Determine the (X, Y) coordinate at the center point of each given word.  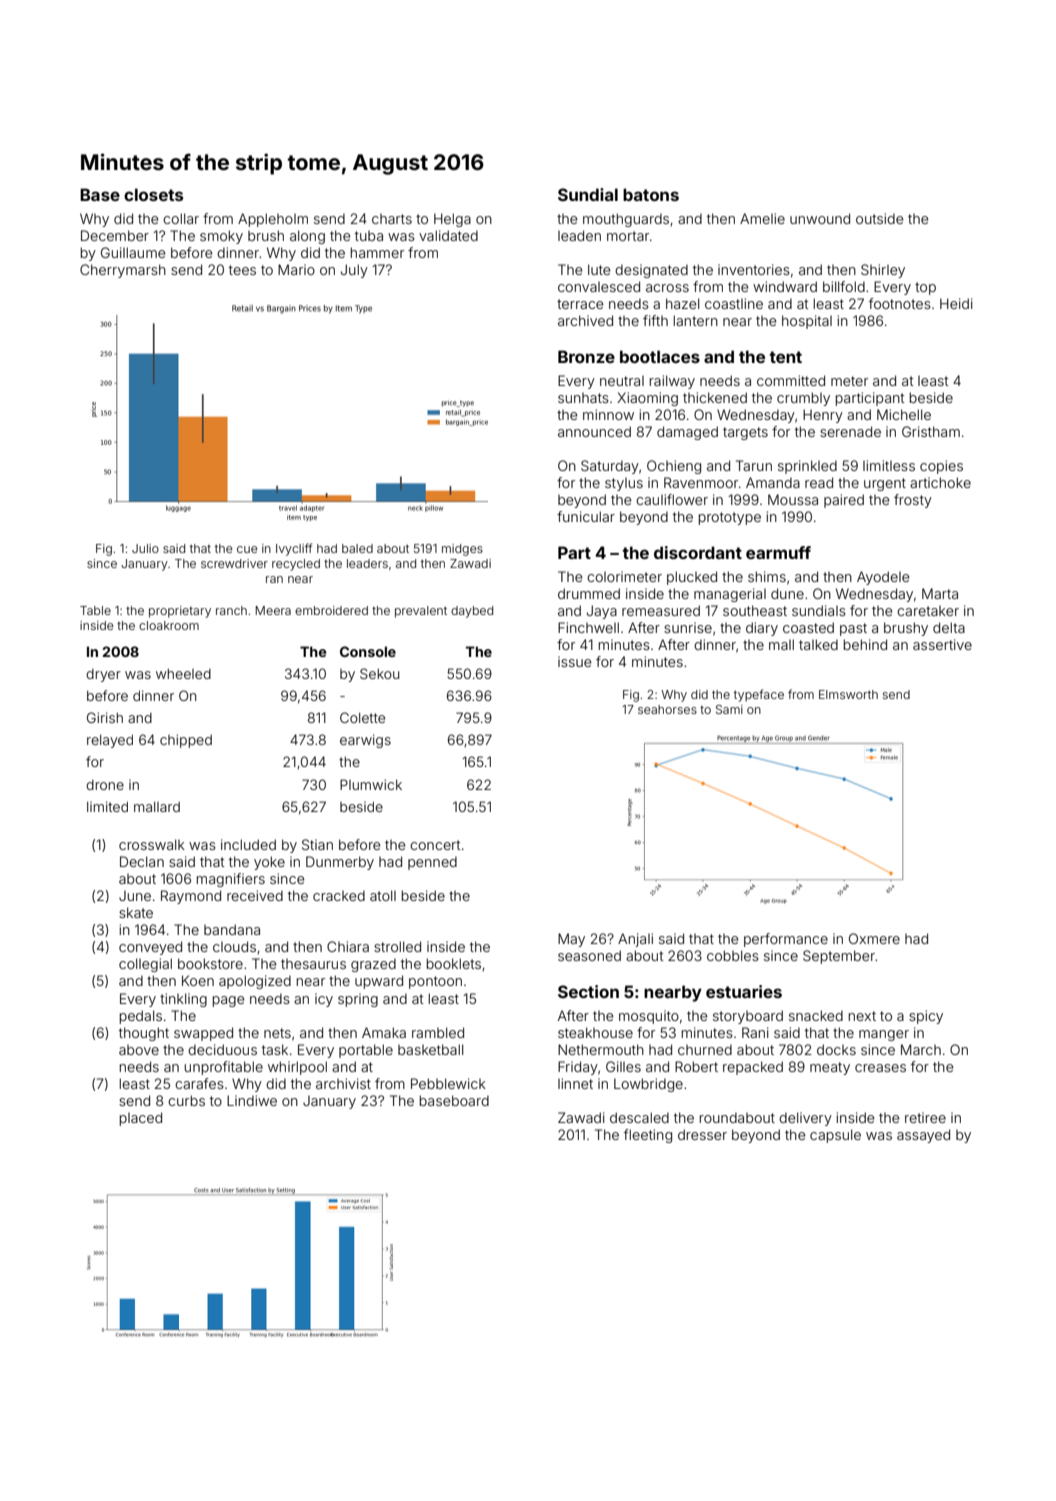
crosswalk (152, 844)
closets (153, 194)
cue (247, 549)
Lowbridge (648, 1085)
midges (462, 550)
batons (651, 194)
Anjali (635, 940)
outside (880, 218)
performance (786, 940)
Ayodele (883, 578)
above (139, 1050)
